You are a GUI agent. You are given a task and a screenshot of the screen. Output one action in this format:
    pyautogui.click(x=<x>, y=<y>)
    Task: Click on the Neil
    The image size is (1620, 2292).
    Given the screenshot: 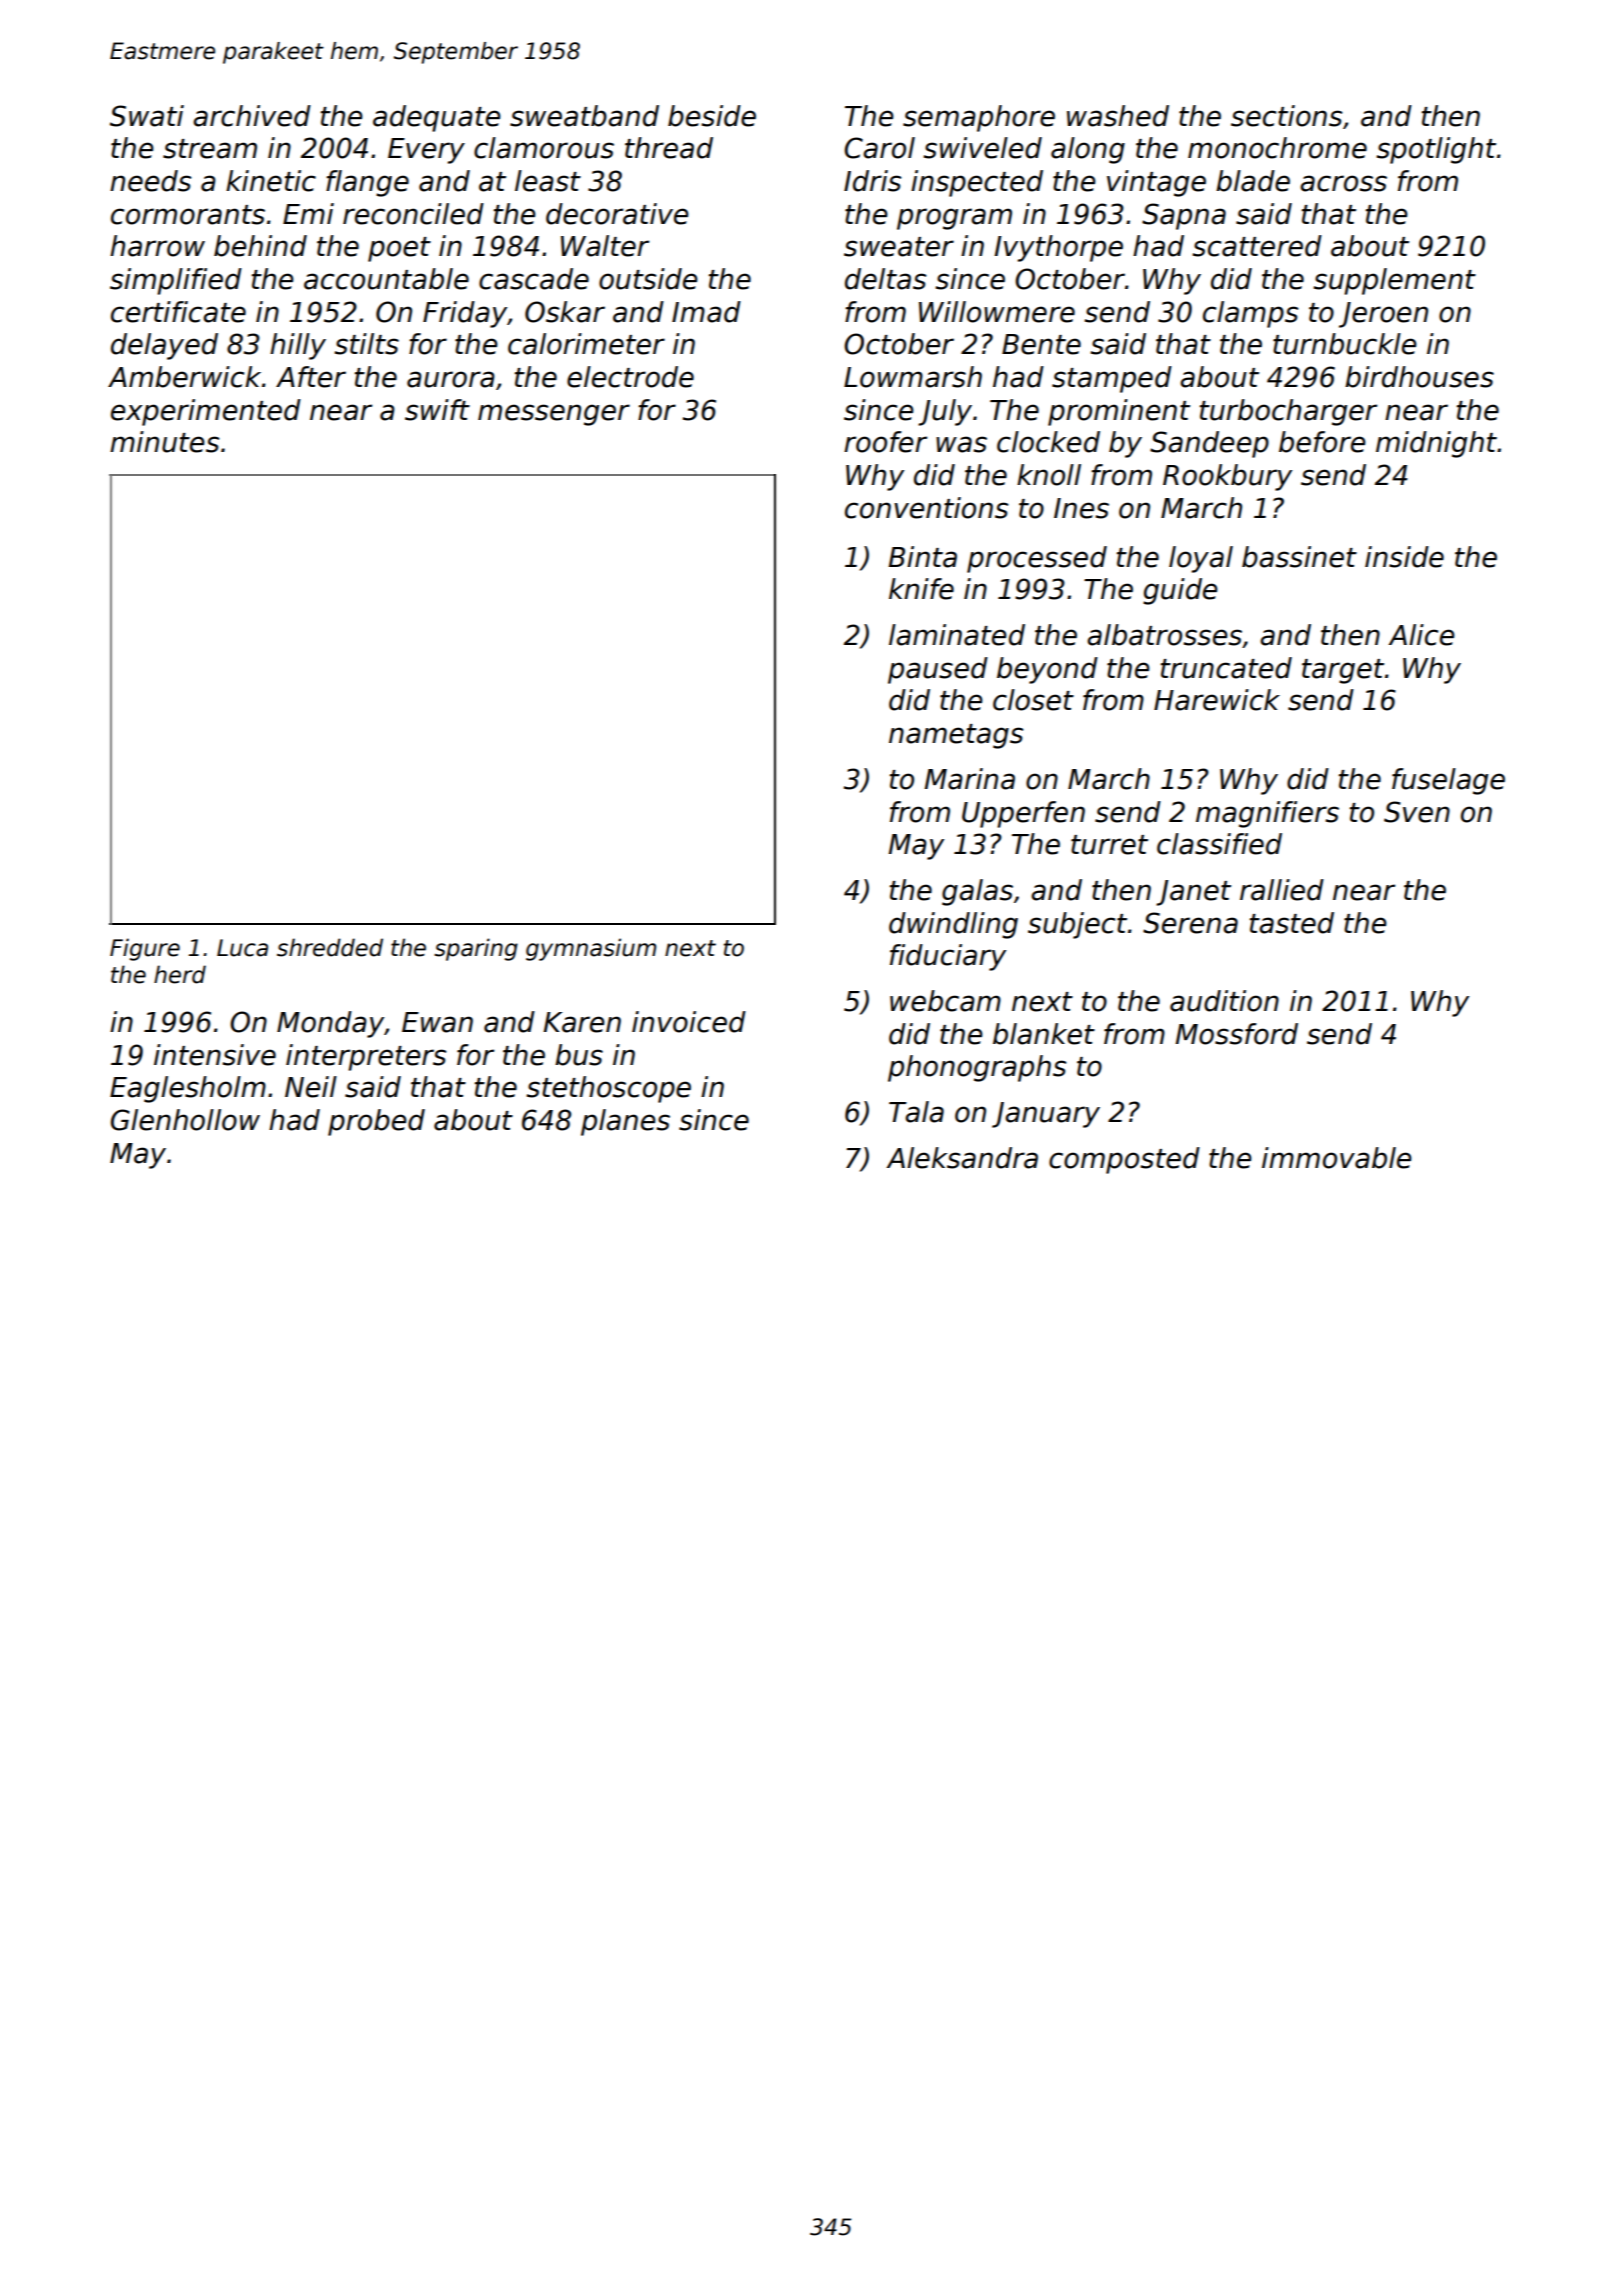 What is the action you would take?
    pyautogui.click(x=311, y=1087)
